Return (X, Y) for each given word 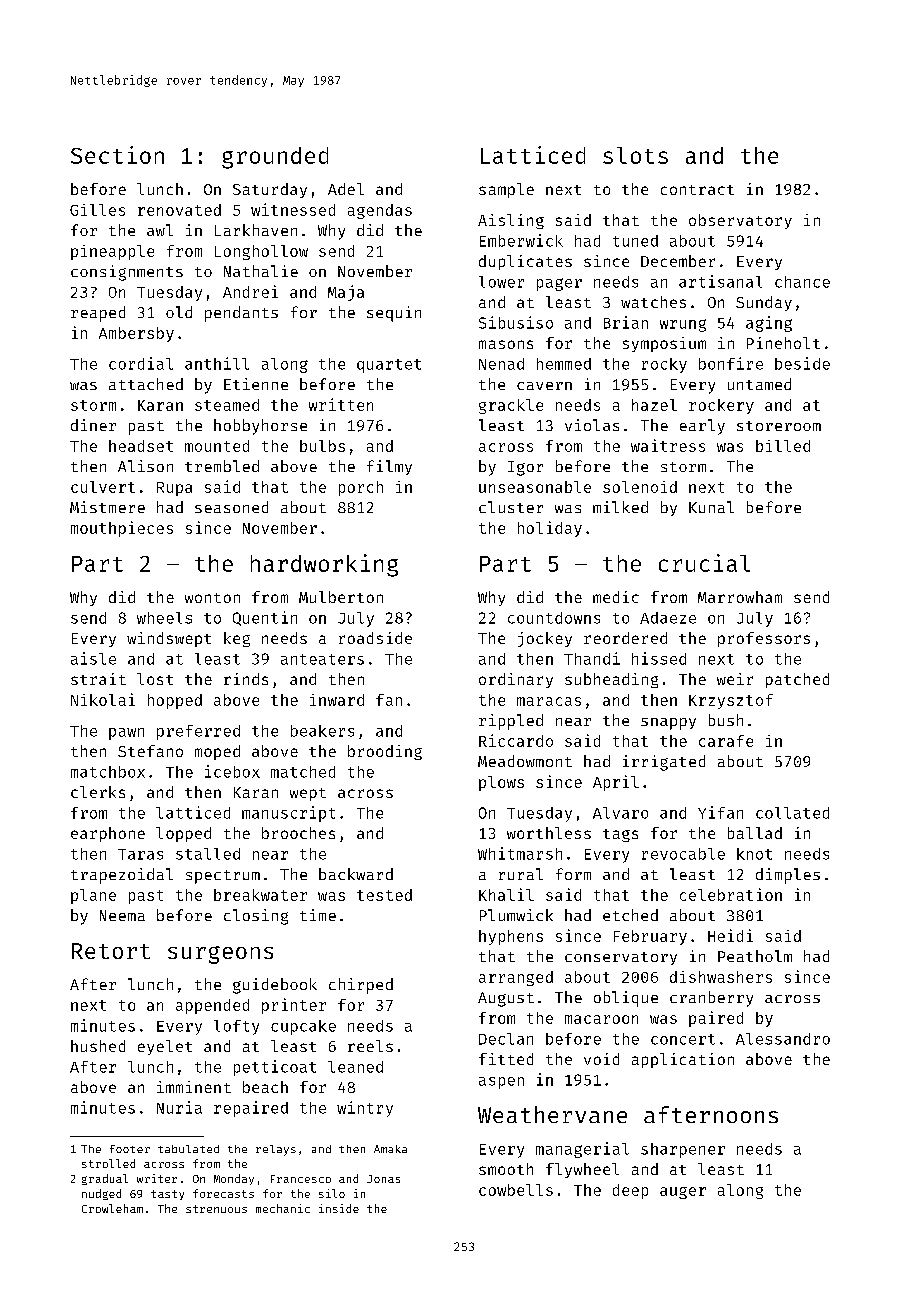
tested (384, 895)
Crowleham (112, 1208)
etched (630, 915)
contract (697, 190)
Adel (346, 189)
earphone (108, 834)
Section (117, 155)
